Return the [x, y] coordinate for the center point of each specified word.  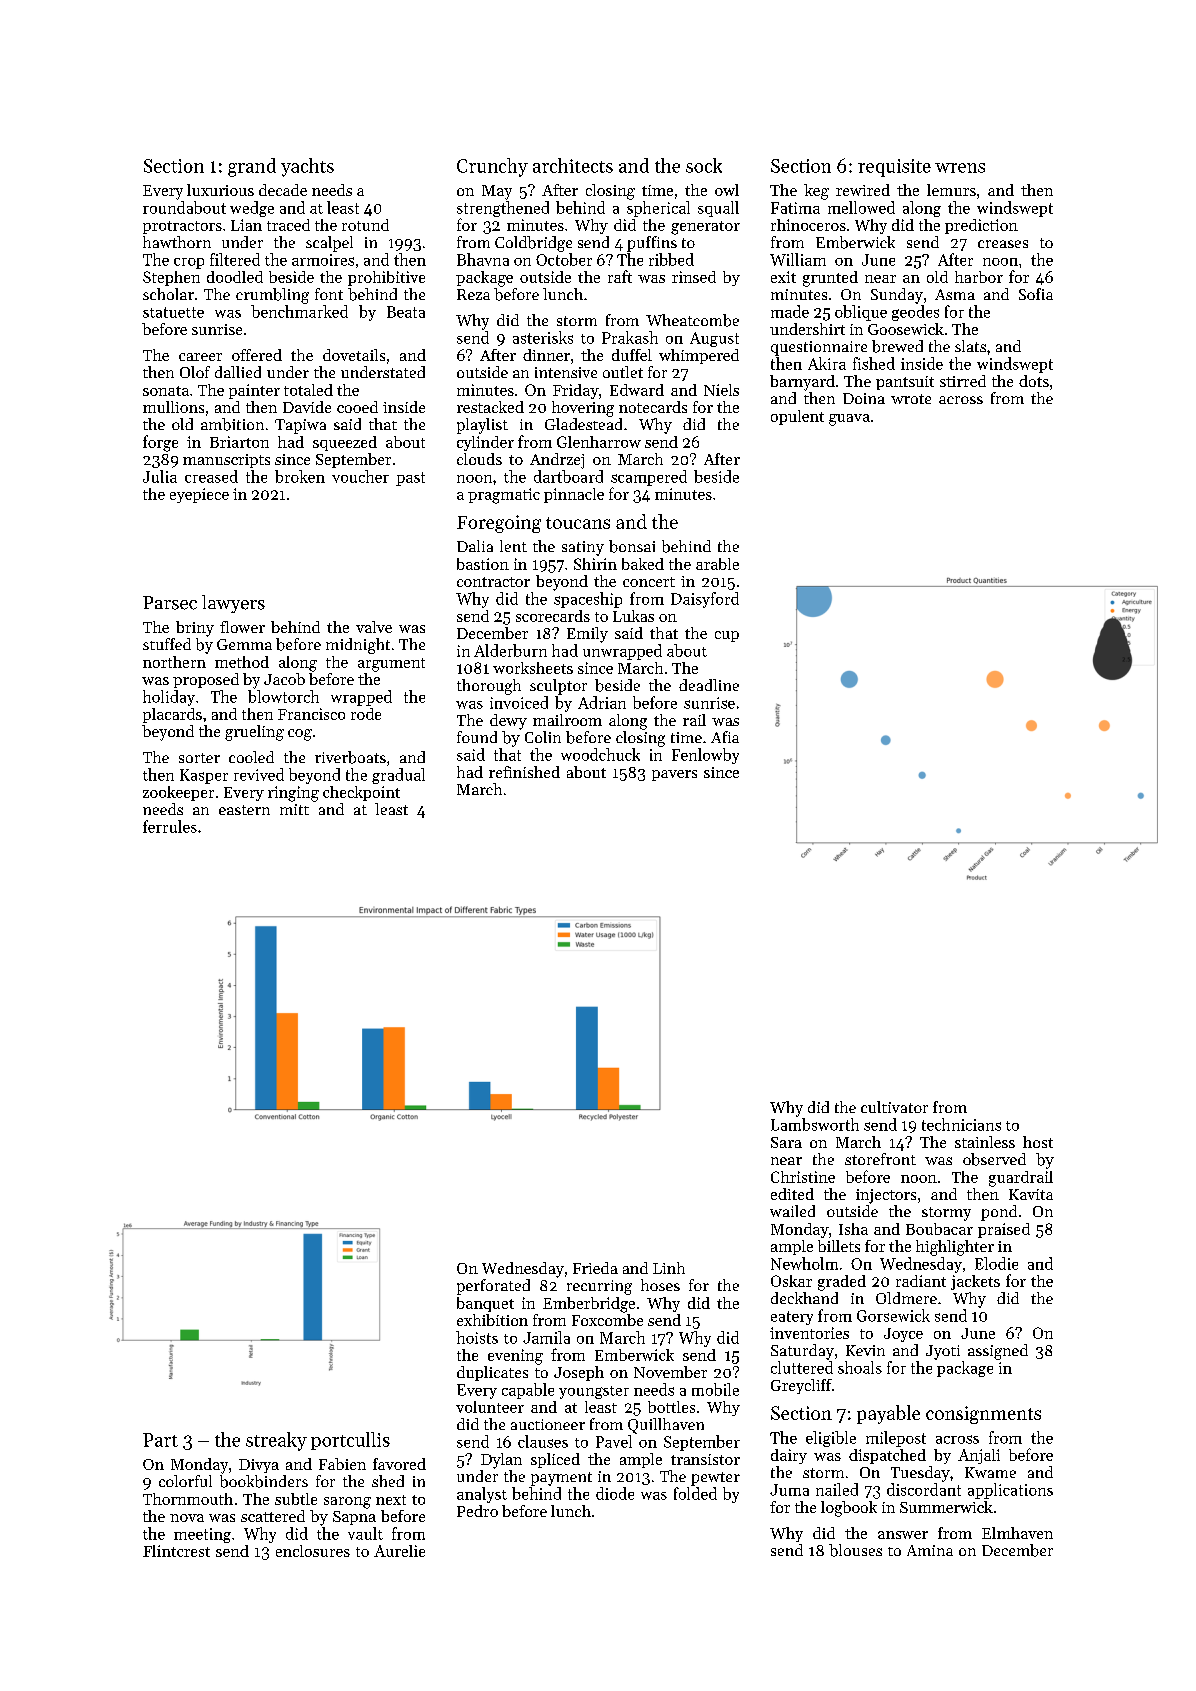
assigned [998, 1352]
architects [573, 165]
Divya [259, 1466]
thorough [489, 687]
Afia [725, 737]
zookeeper [178, 793]
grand [252, 167]
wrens [960, 168]
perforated [493, 1287]
